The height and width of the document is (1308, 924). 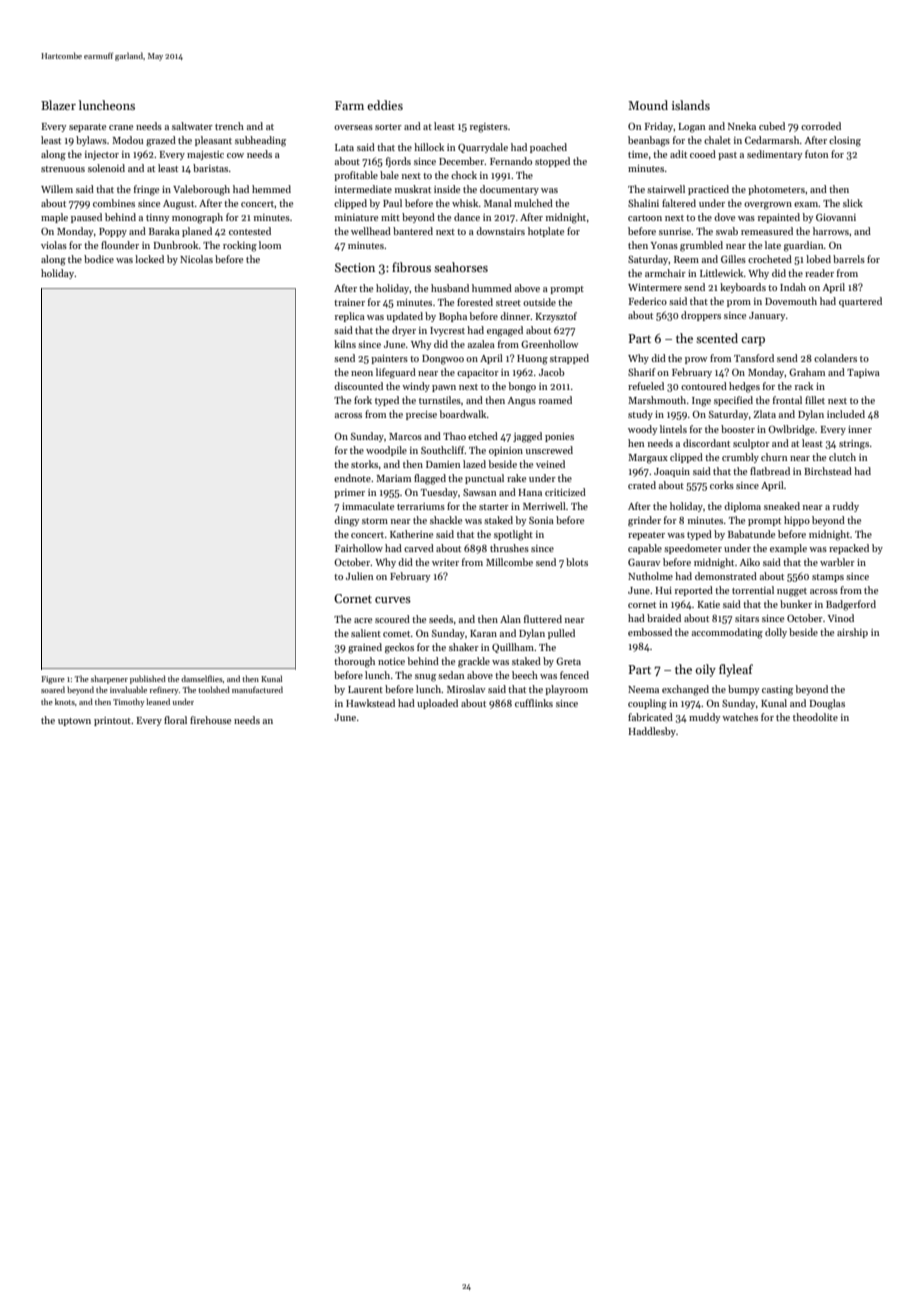 What do you see at coordinates (271, 189) in the document?
I see `hemmed` at bounding box center [271, 189].
